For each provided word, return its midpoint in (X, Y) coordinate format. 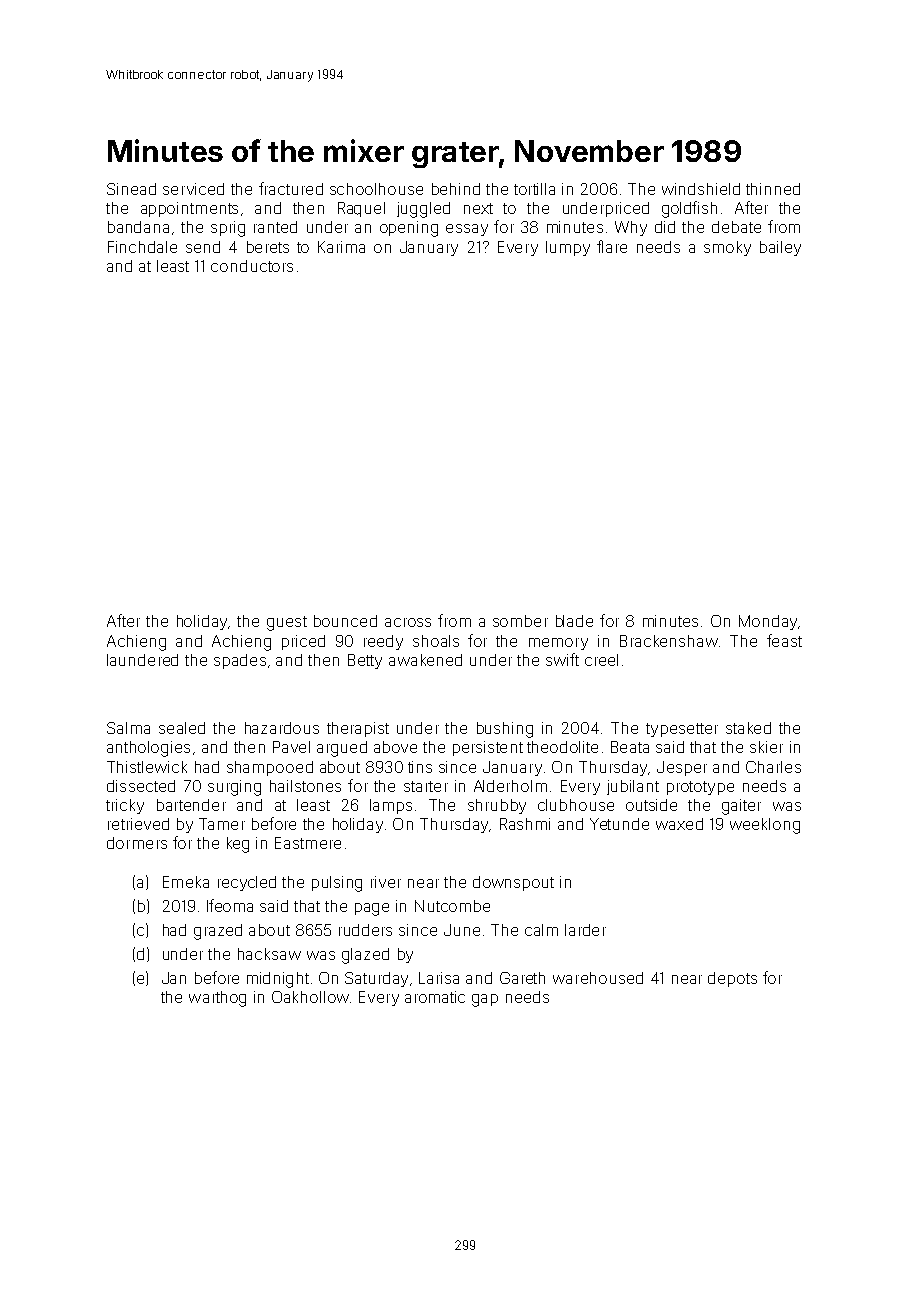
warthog (217, 999)
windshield (701, 189)
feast (784, 640)
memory (558, 644)
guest (287, 623)
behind (456, 189)
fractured (291, 188)
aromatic (435, 997)
